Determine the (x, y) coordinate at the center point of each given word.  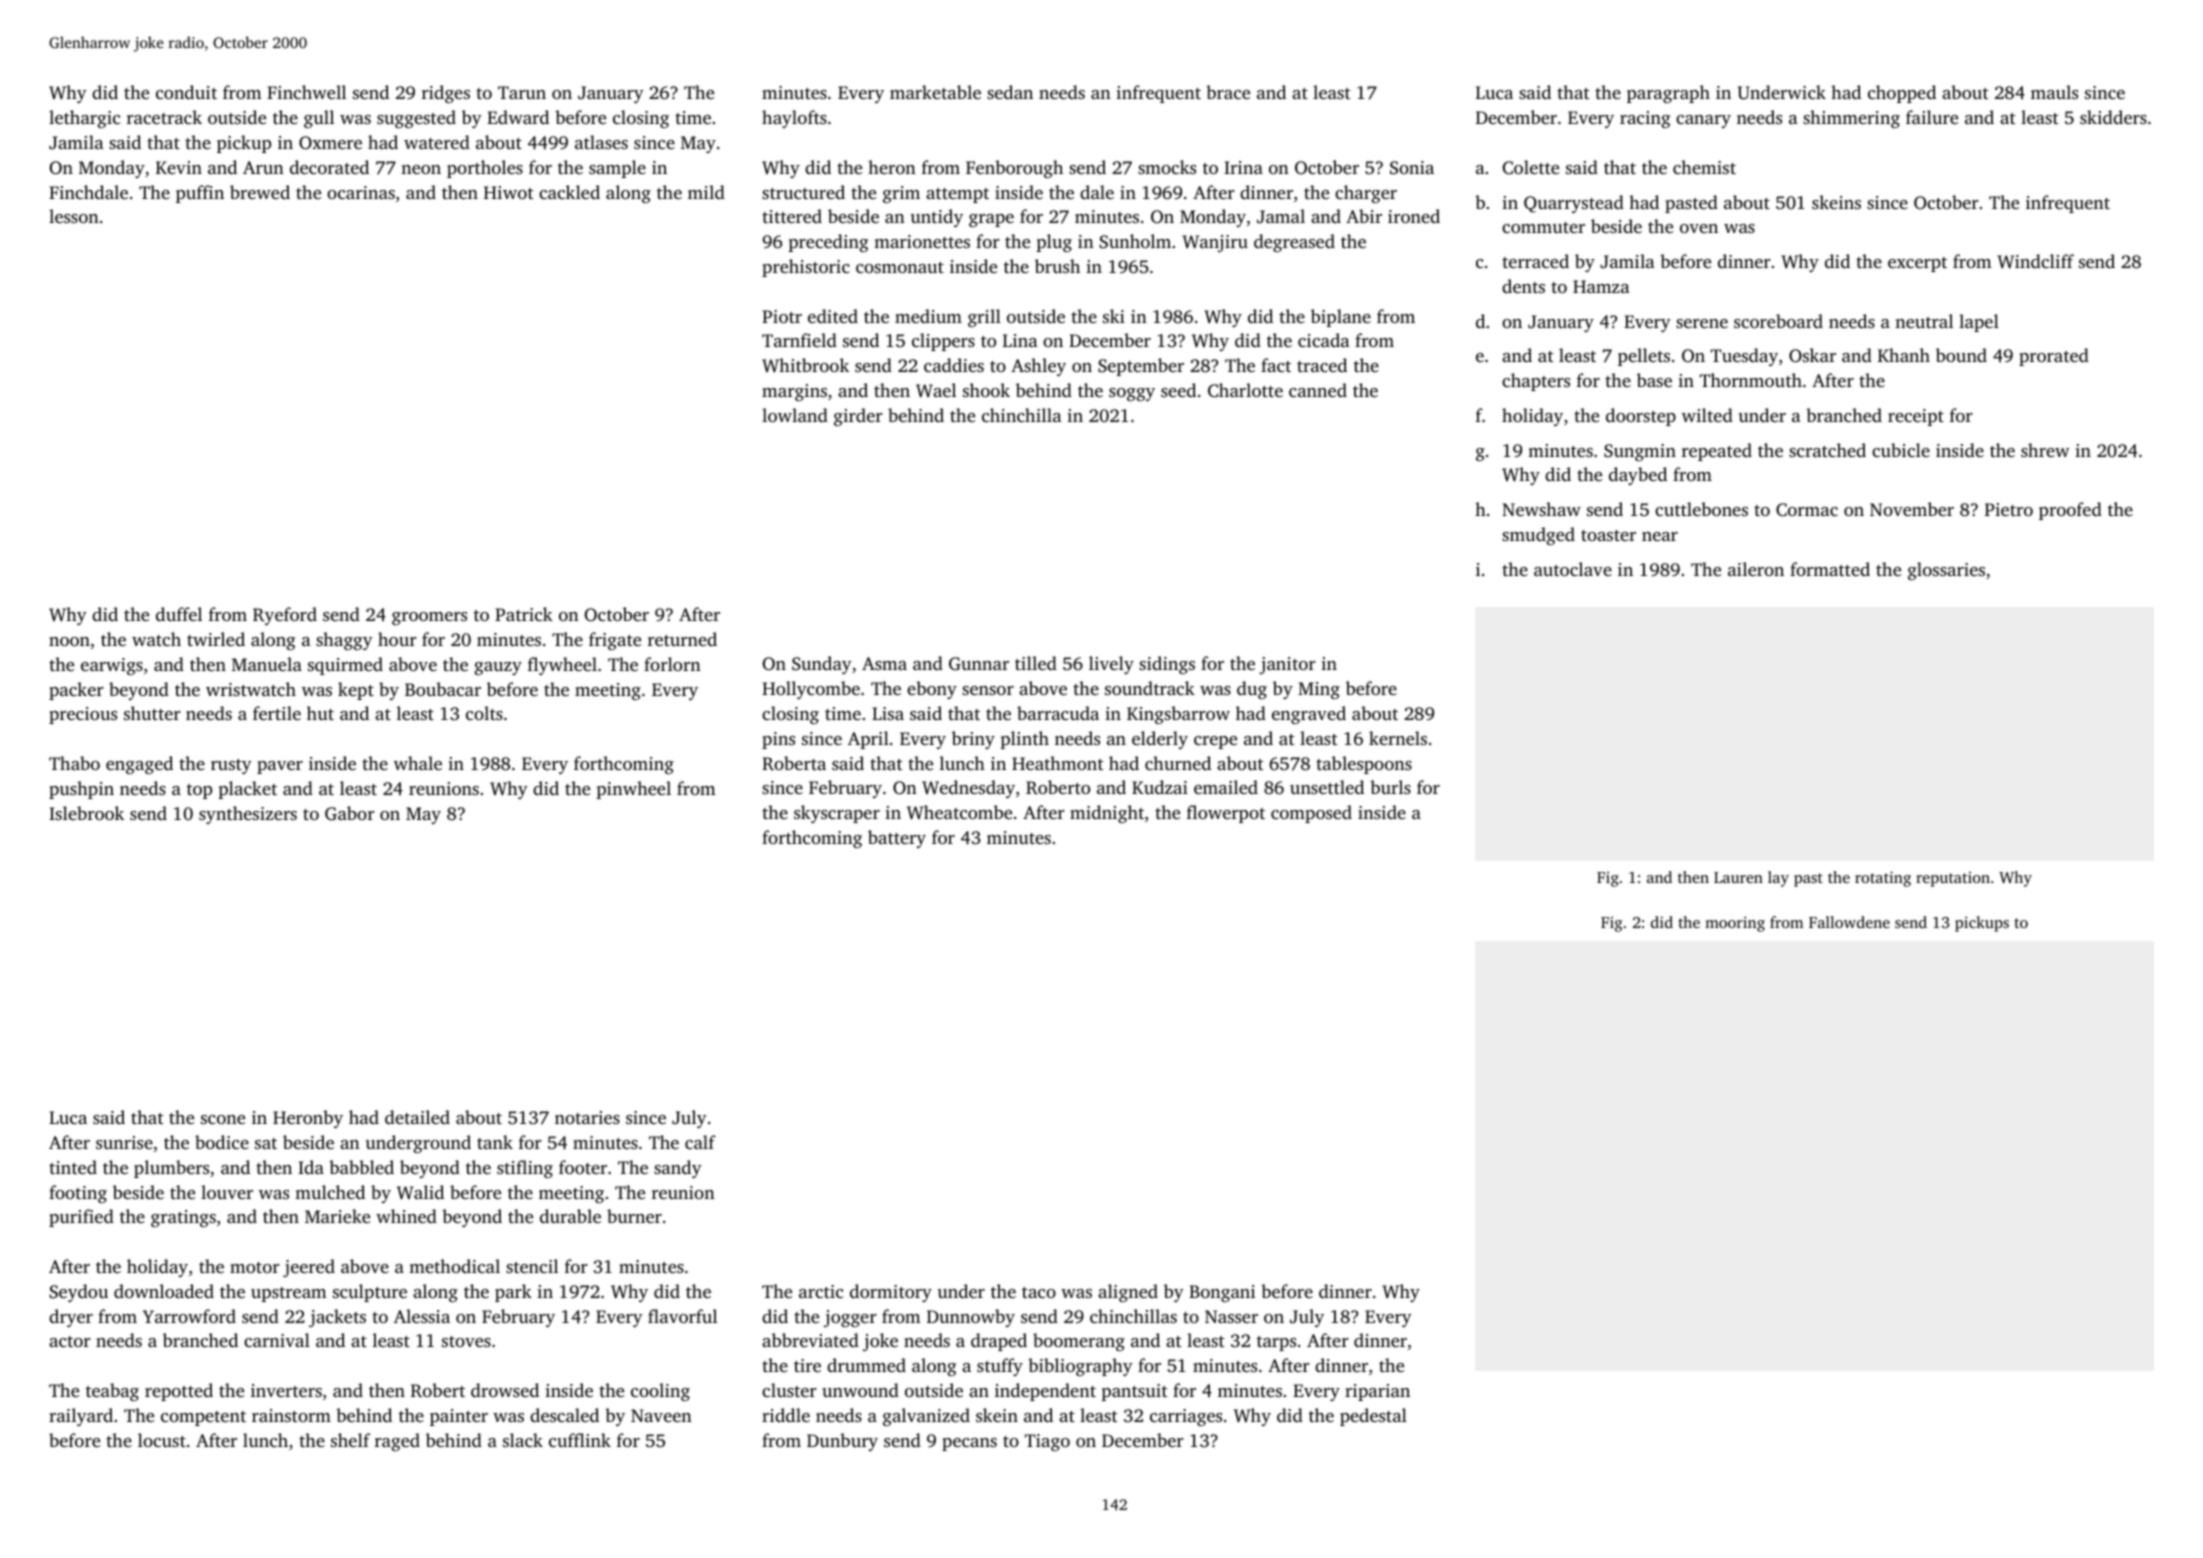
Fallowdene (1849, 922)
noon (69, 641)
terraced (1535, 261)
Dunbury (842, 1442)
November (1912, 509)
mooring (1735, 924)
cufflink (580, 1440)
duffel (179, 614)
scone (223, 1119)
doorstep (1641, 417)
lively (1111, 665)
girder (858, 417)
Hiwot (509, 192)
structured (803, 192)
